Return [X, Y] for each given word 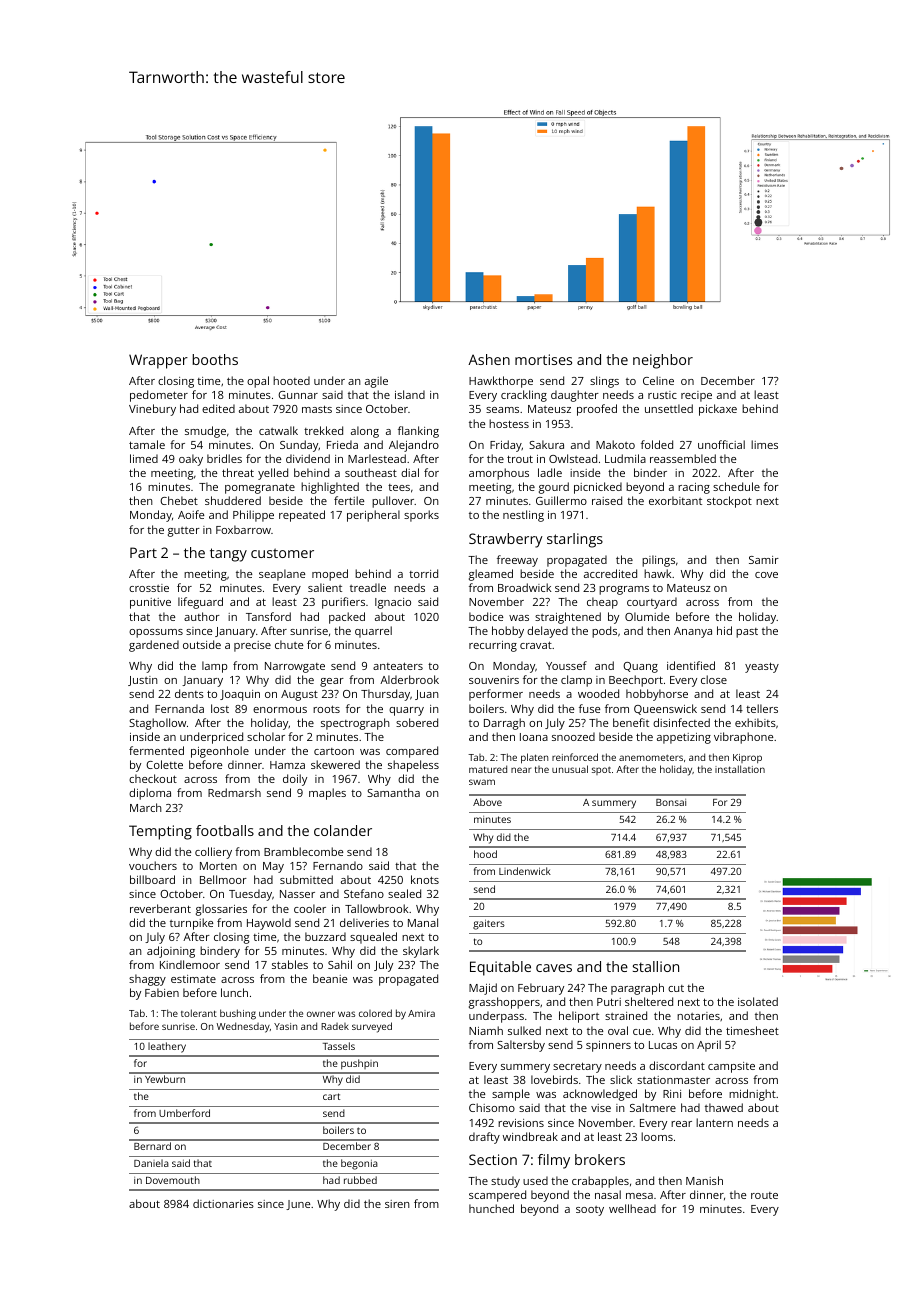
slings [604, 382]
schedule [736, 486]
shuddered [233, 500]
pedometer [159, 396]
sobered [417, 722]
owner [321, 1014]
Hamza [287, 765]
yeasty [762, 667]
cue [642, 1032]
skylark [421, 952]
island [410, 394]
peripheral [373, 516]
